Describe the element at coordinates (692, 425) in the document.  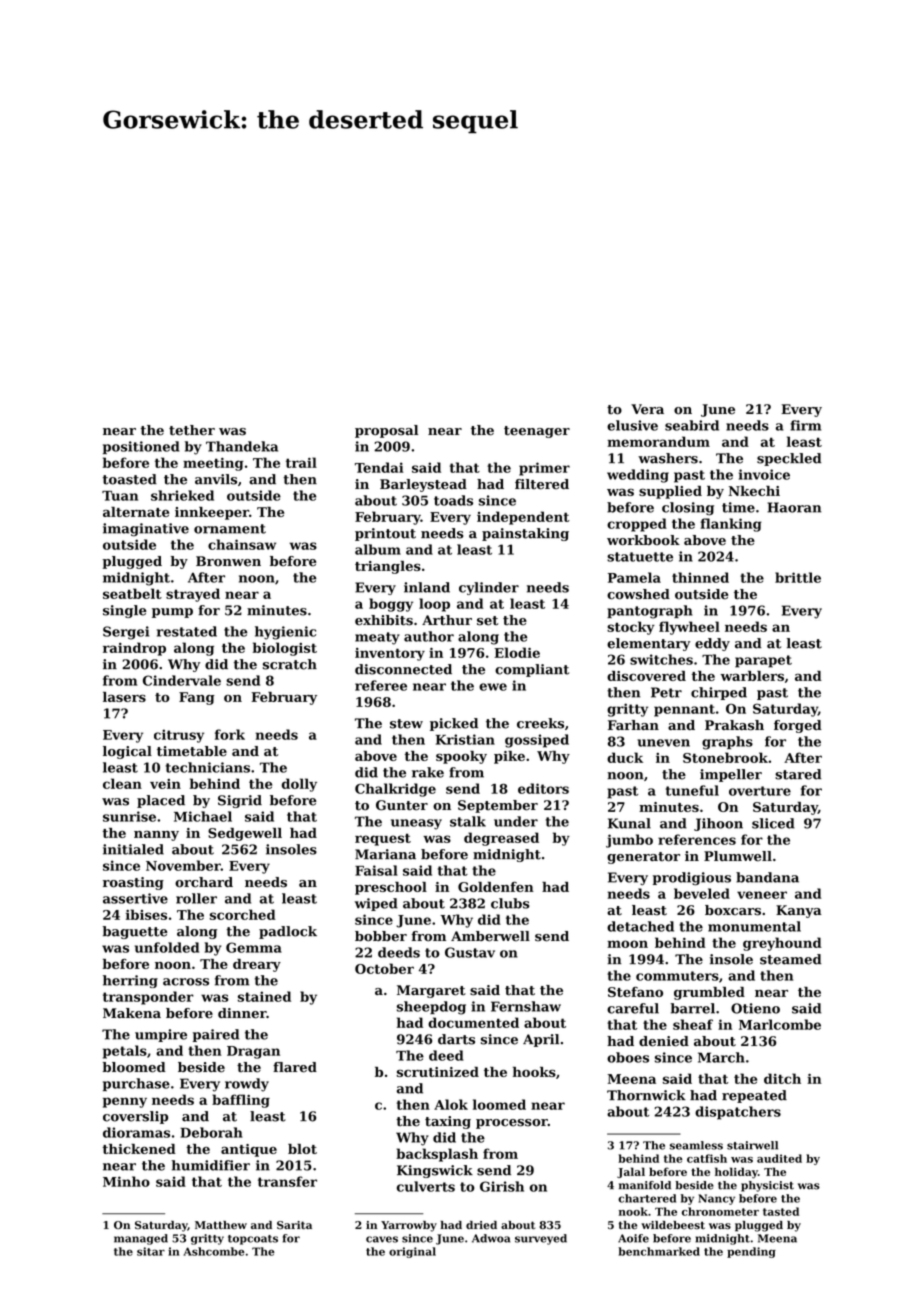
I see `seabird` at that location.
